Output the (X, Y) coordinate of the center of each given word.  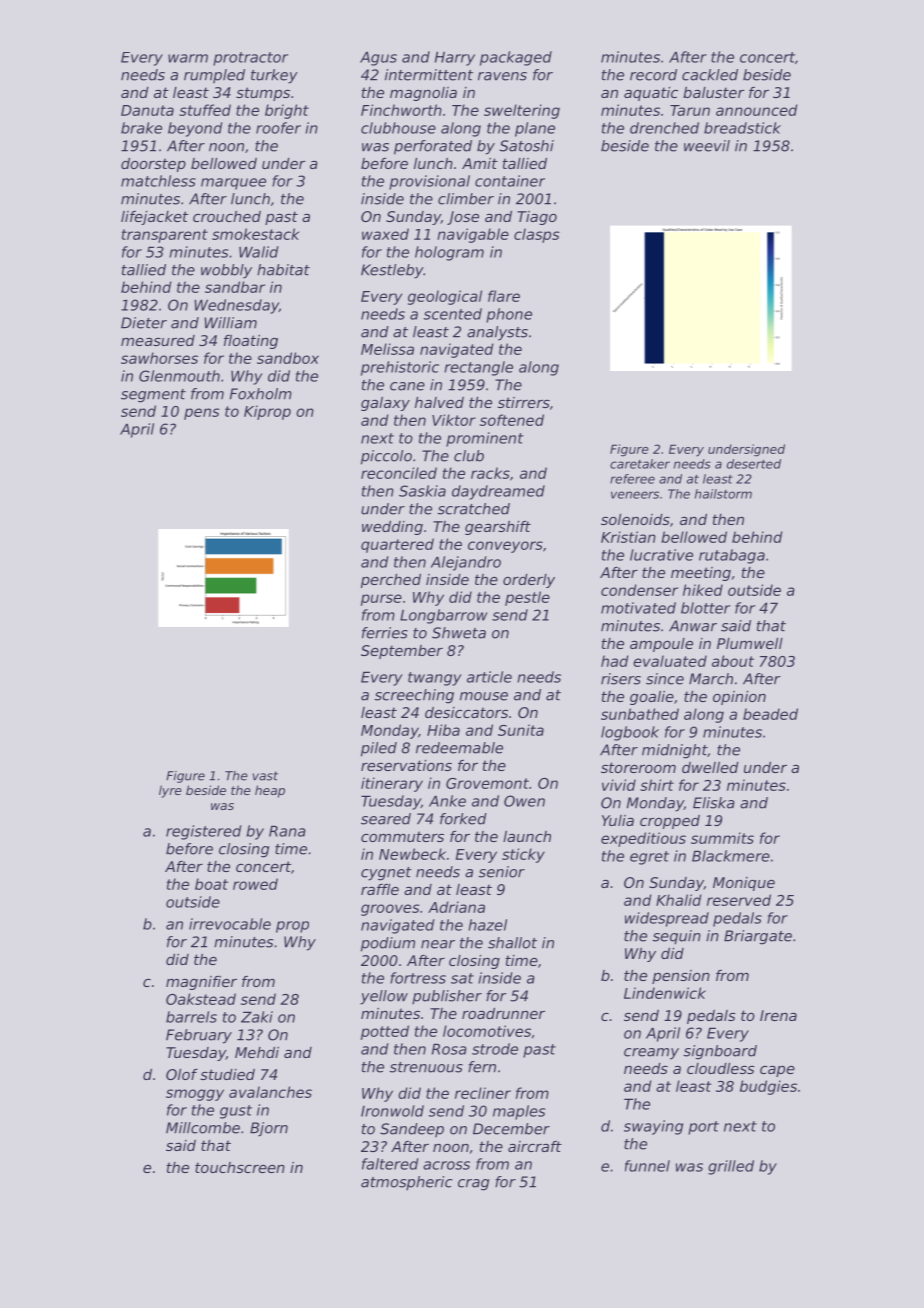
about (733, 661)
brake (141, 128)
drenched (664, 128)
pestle (527, 598)
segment (153, 396)
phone (509, 315)
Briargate (758, 937)
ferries (385, 633)
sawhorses (159, 358)
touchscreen (240, 1167)
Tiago (537, 218)
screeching (414, 696)
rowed (255, 884)
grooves (390, 910)
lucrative (661, 555)
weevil (707, 146)
